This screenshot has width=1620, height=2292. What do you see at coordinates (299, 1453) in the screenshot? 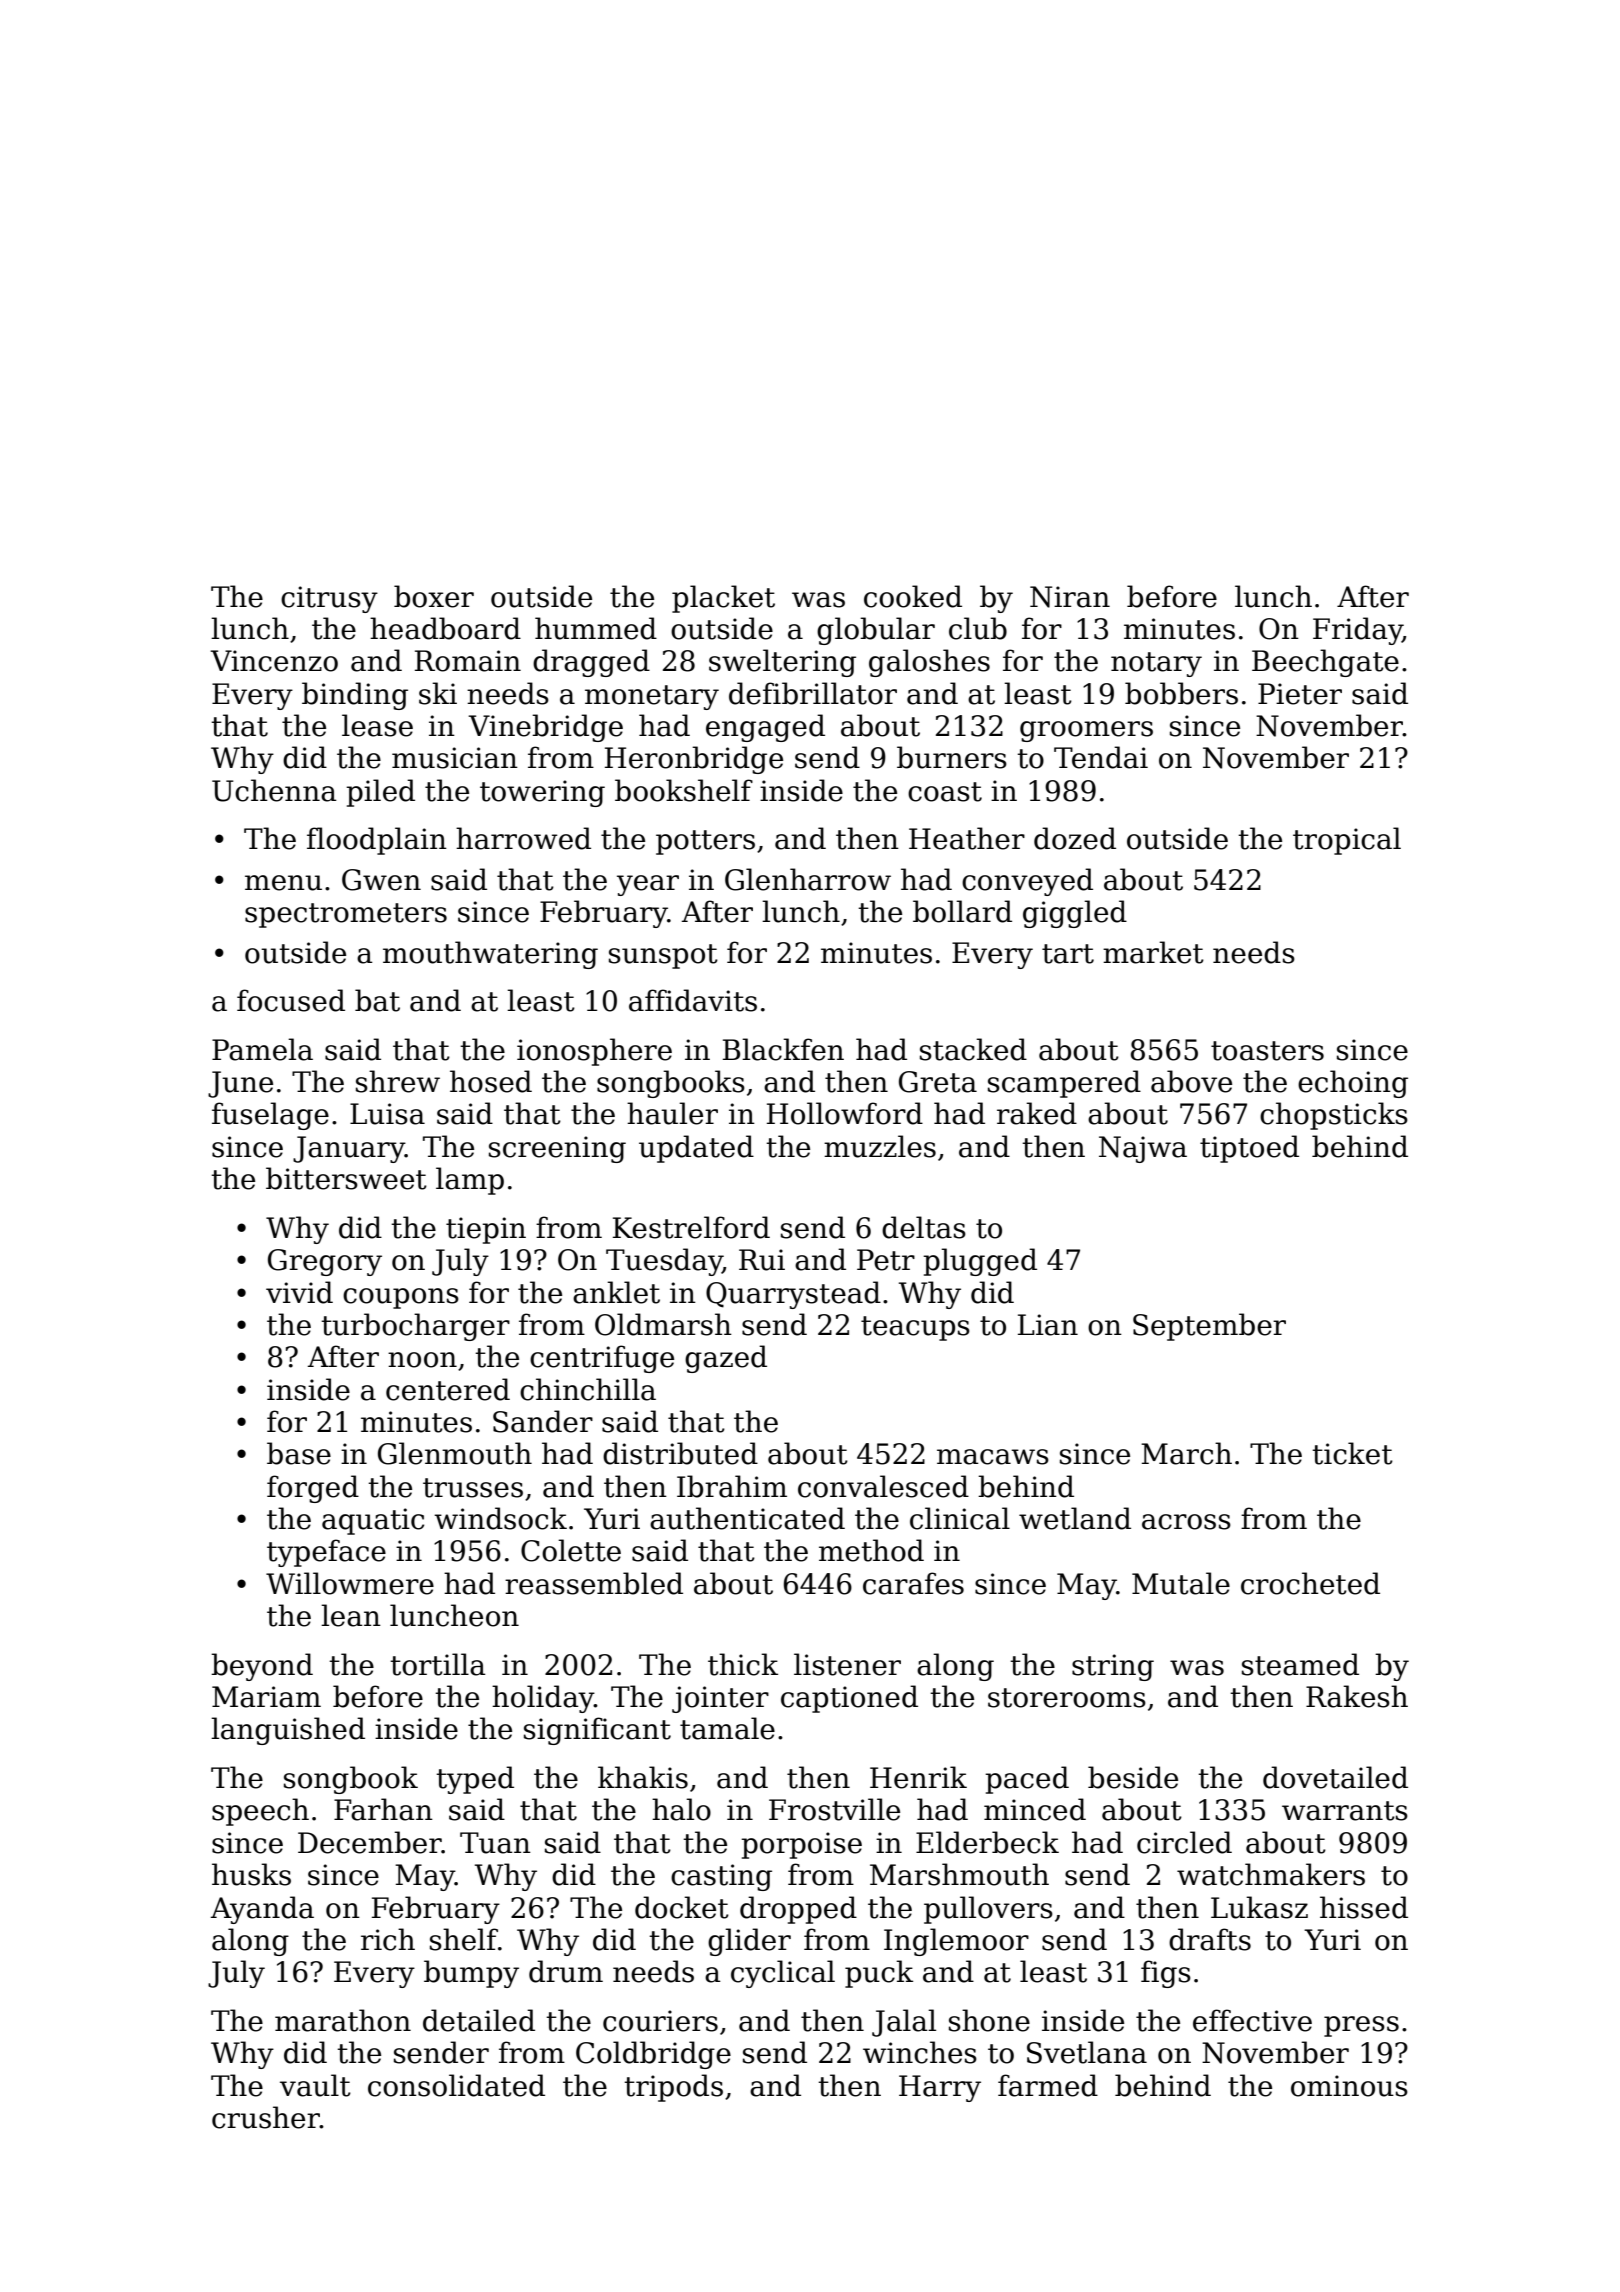
I see `base` at bounding box center [299, 1453].
